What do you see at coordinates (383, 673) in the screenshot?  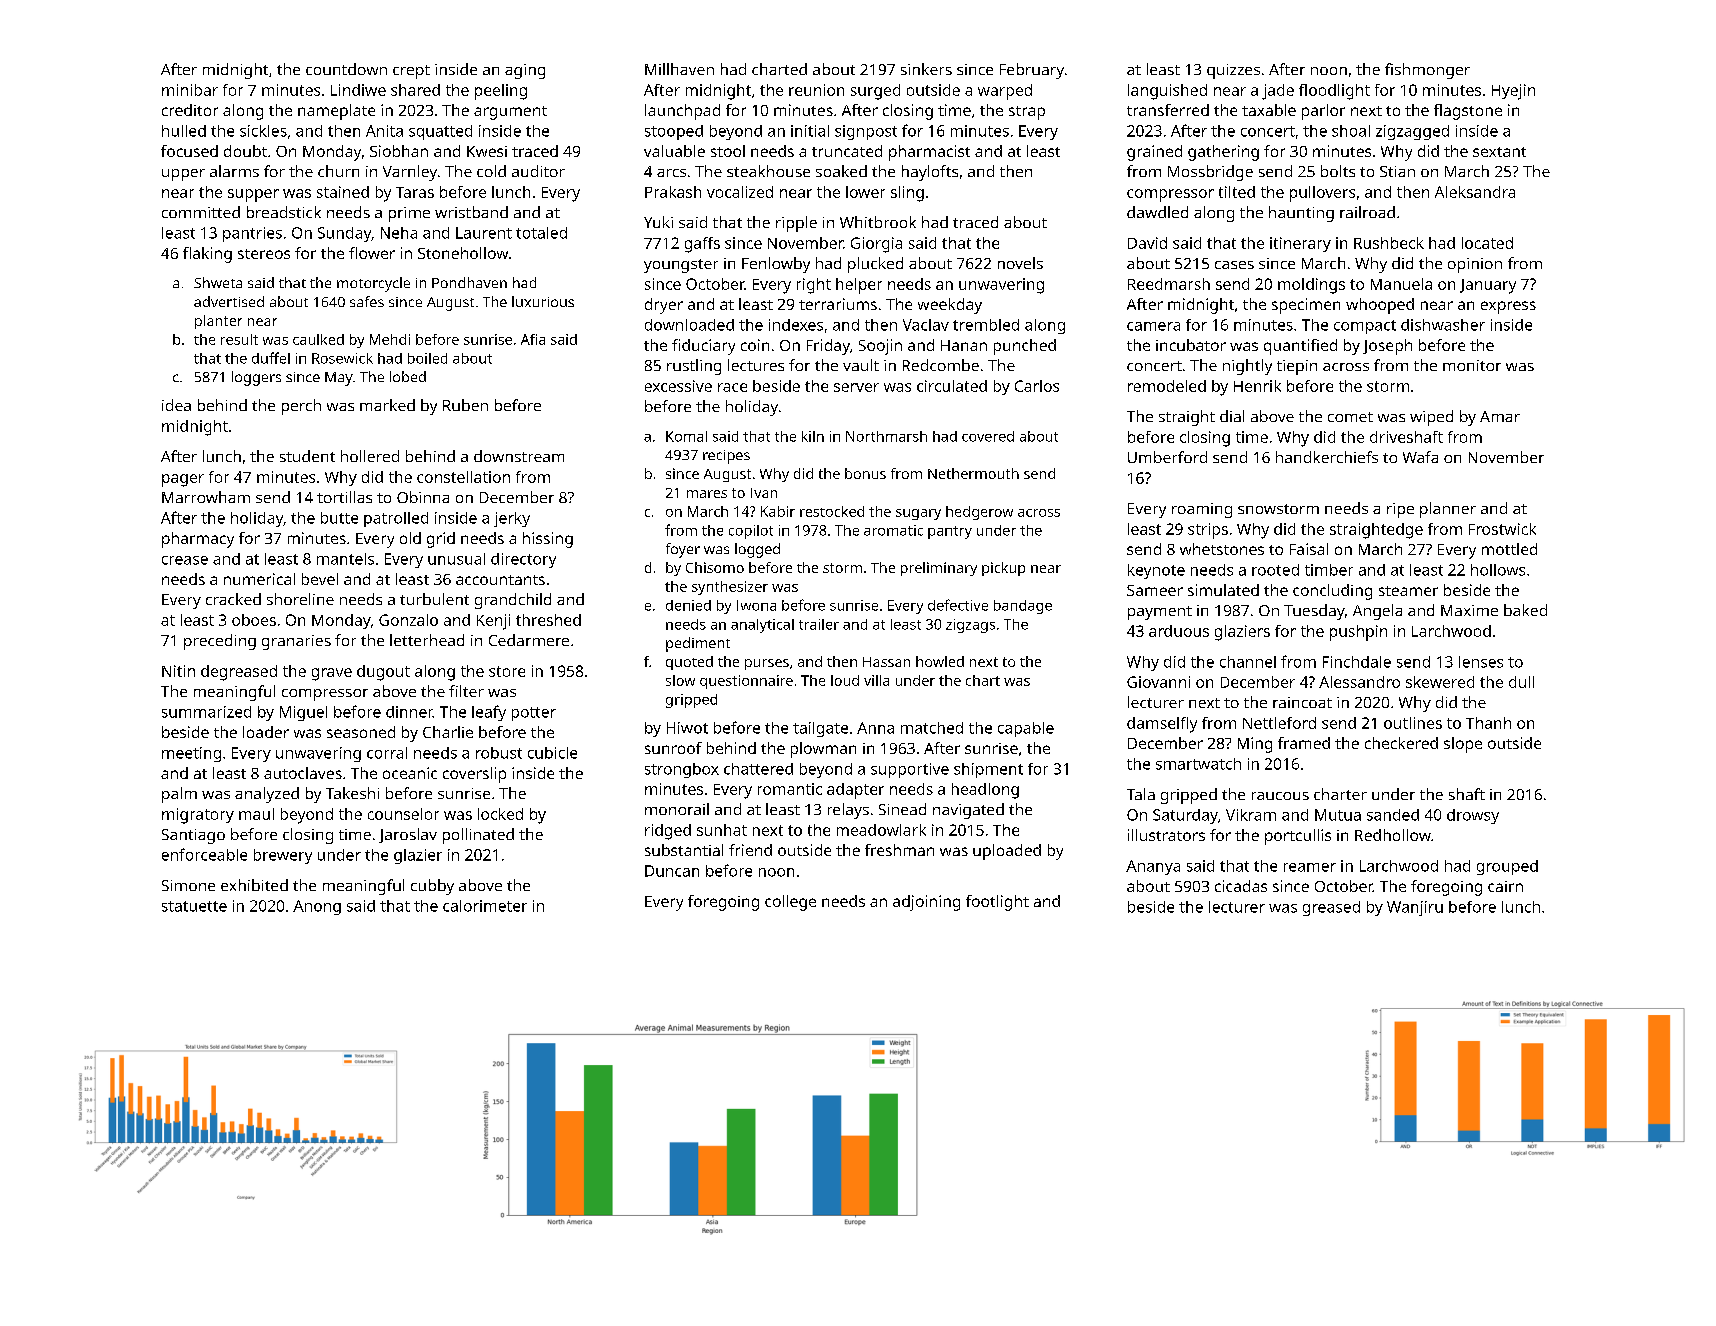 I see `dugout` at bounding box center [383, 673].
